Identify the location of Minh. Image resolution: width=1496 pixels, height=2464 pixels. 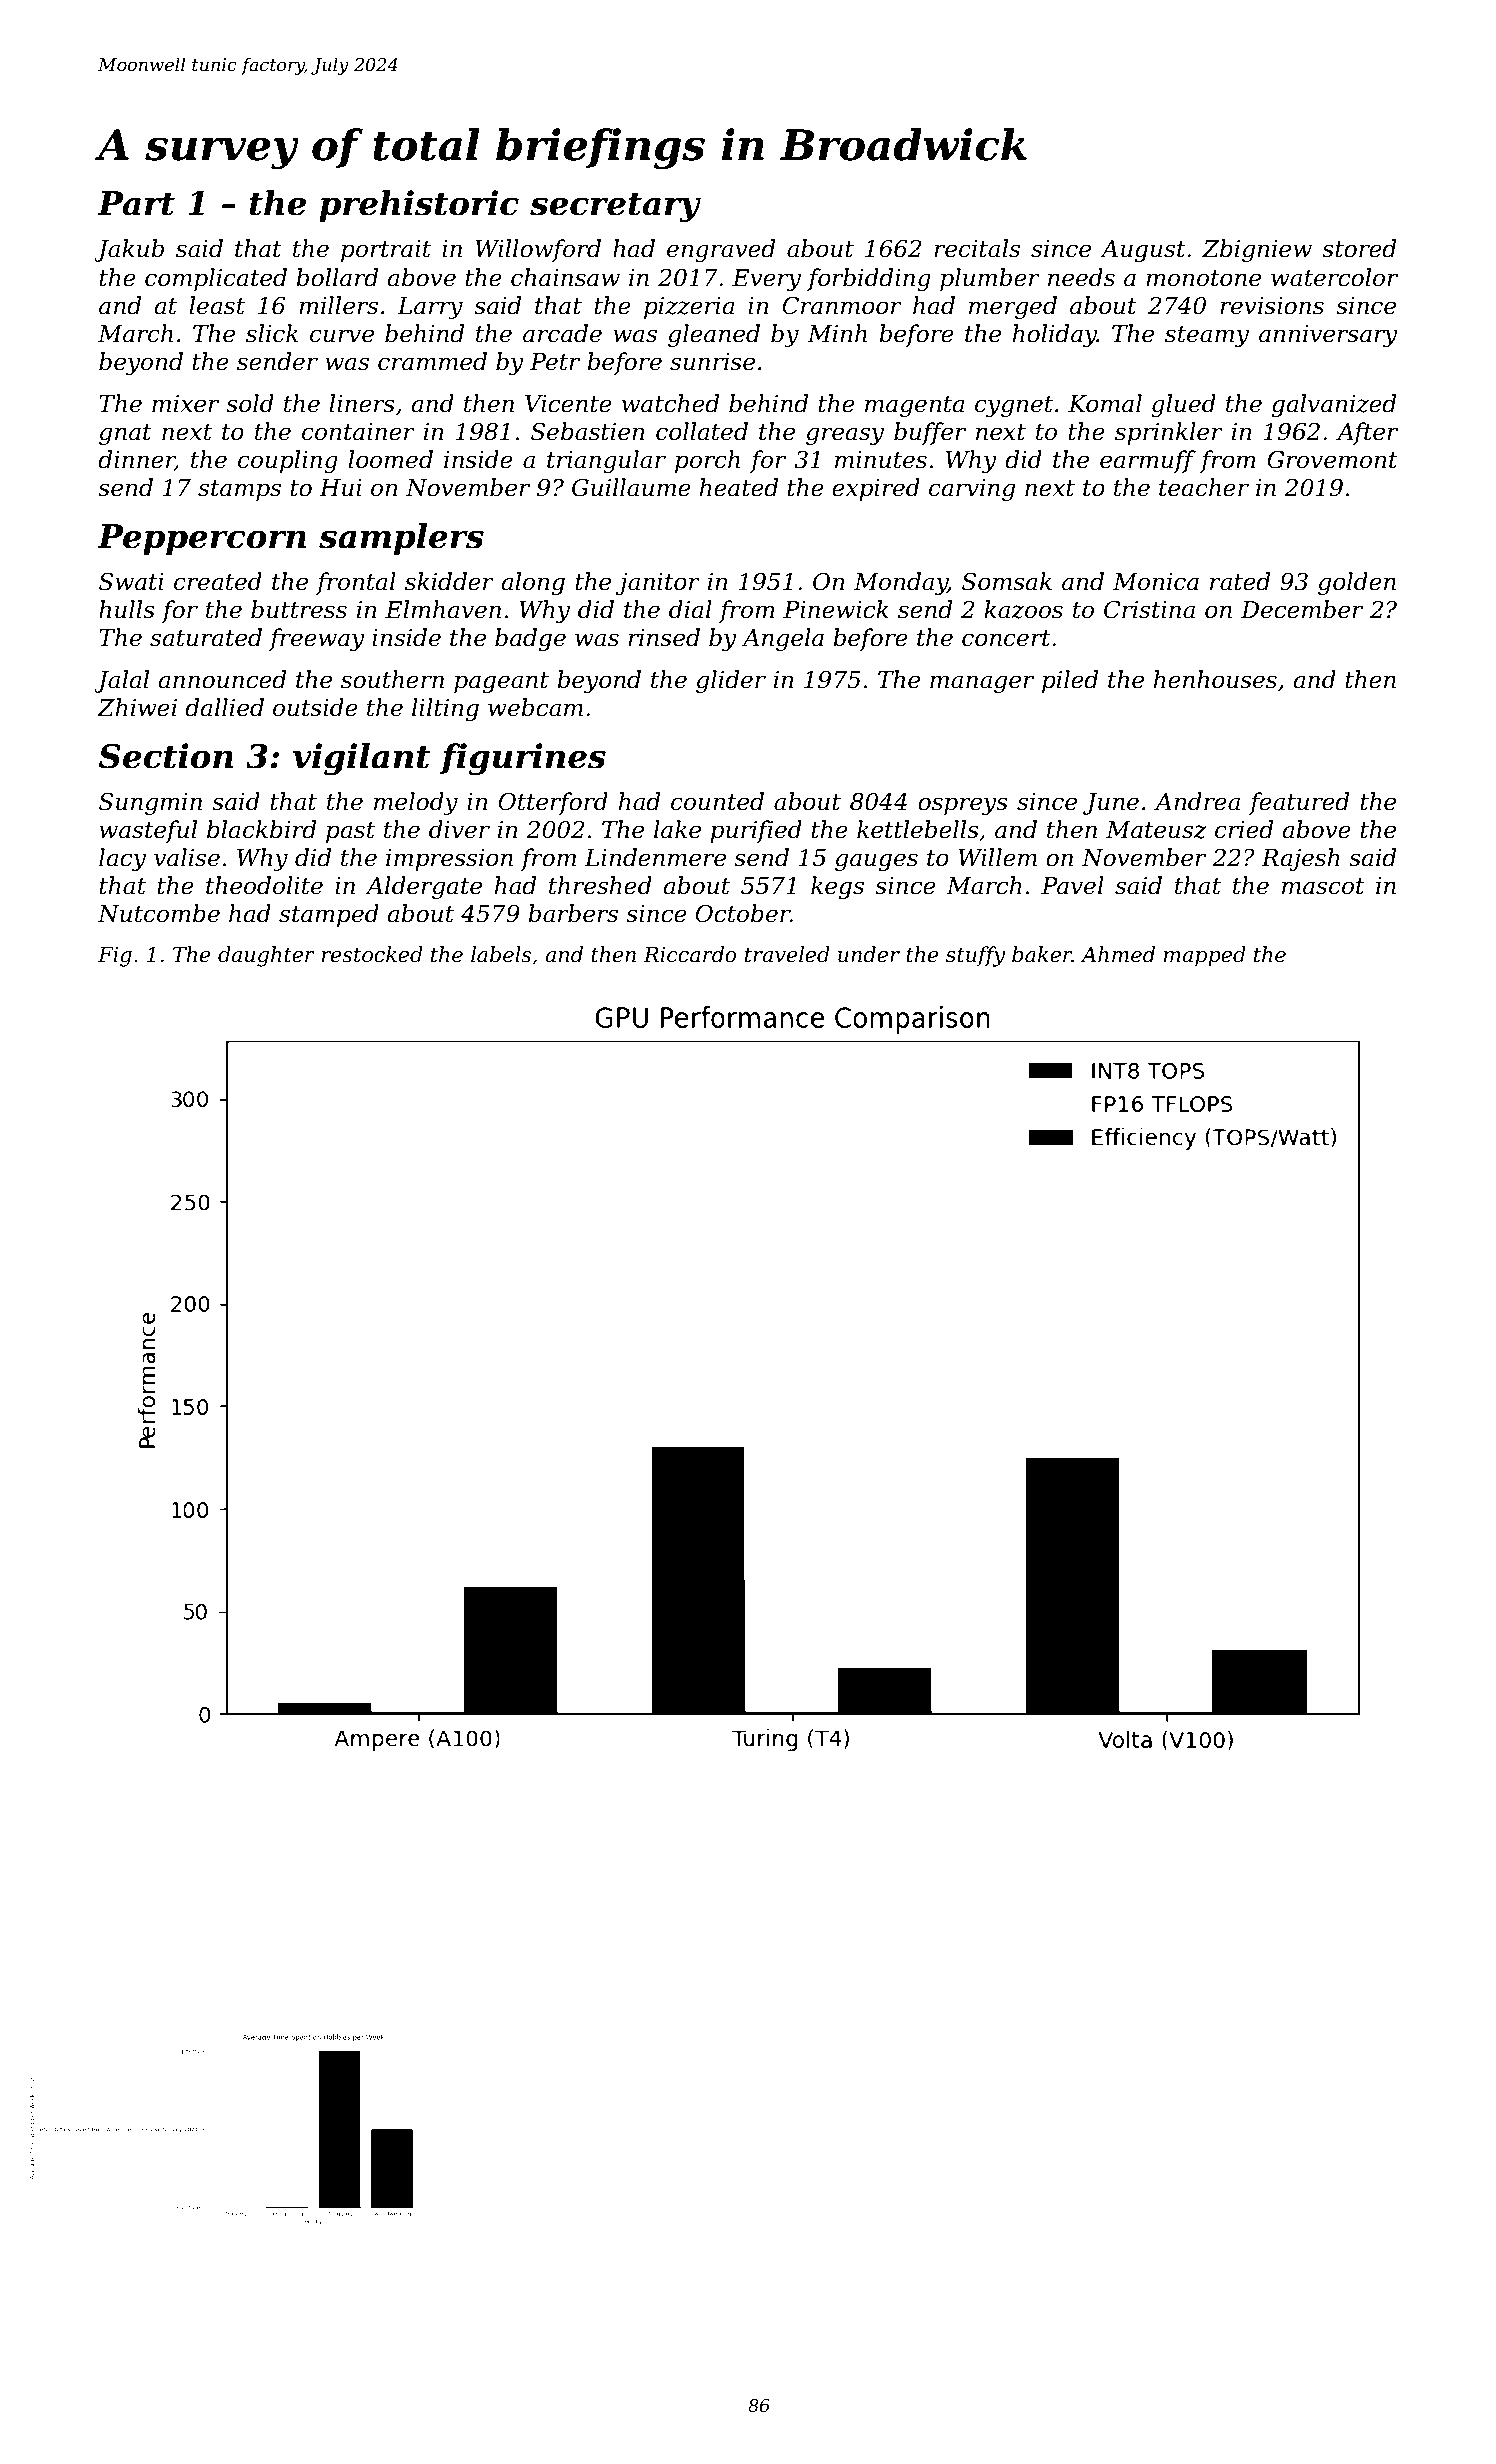
(837, 333).
